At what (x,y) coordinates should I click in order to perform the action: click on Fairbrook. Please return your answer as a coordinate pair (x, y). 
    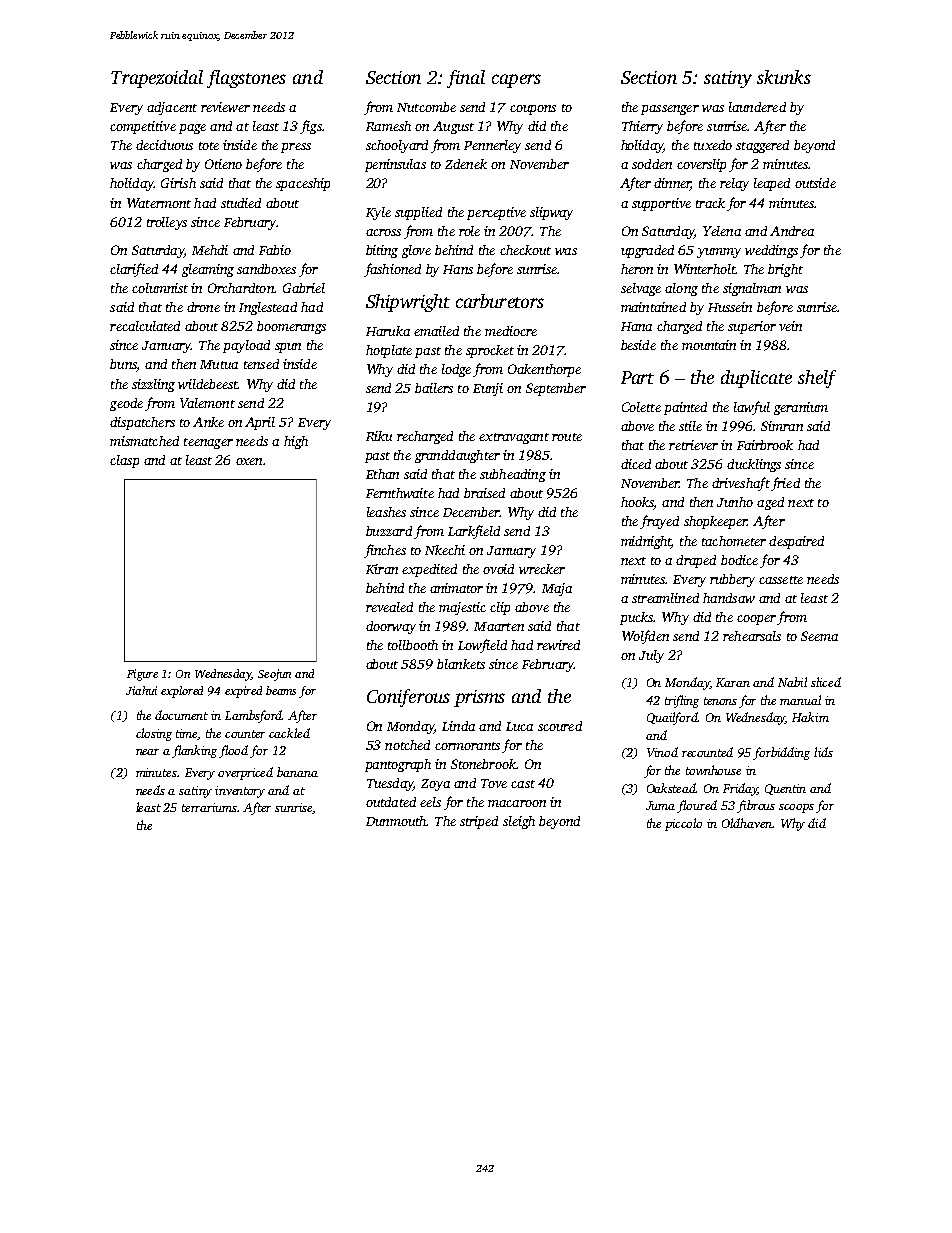
    Looking at the image, I should click on (765, 445).
